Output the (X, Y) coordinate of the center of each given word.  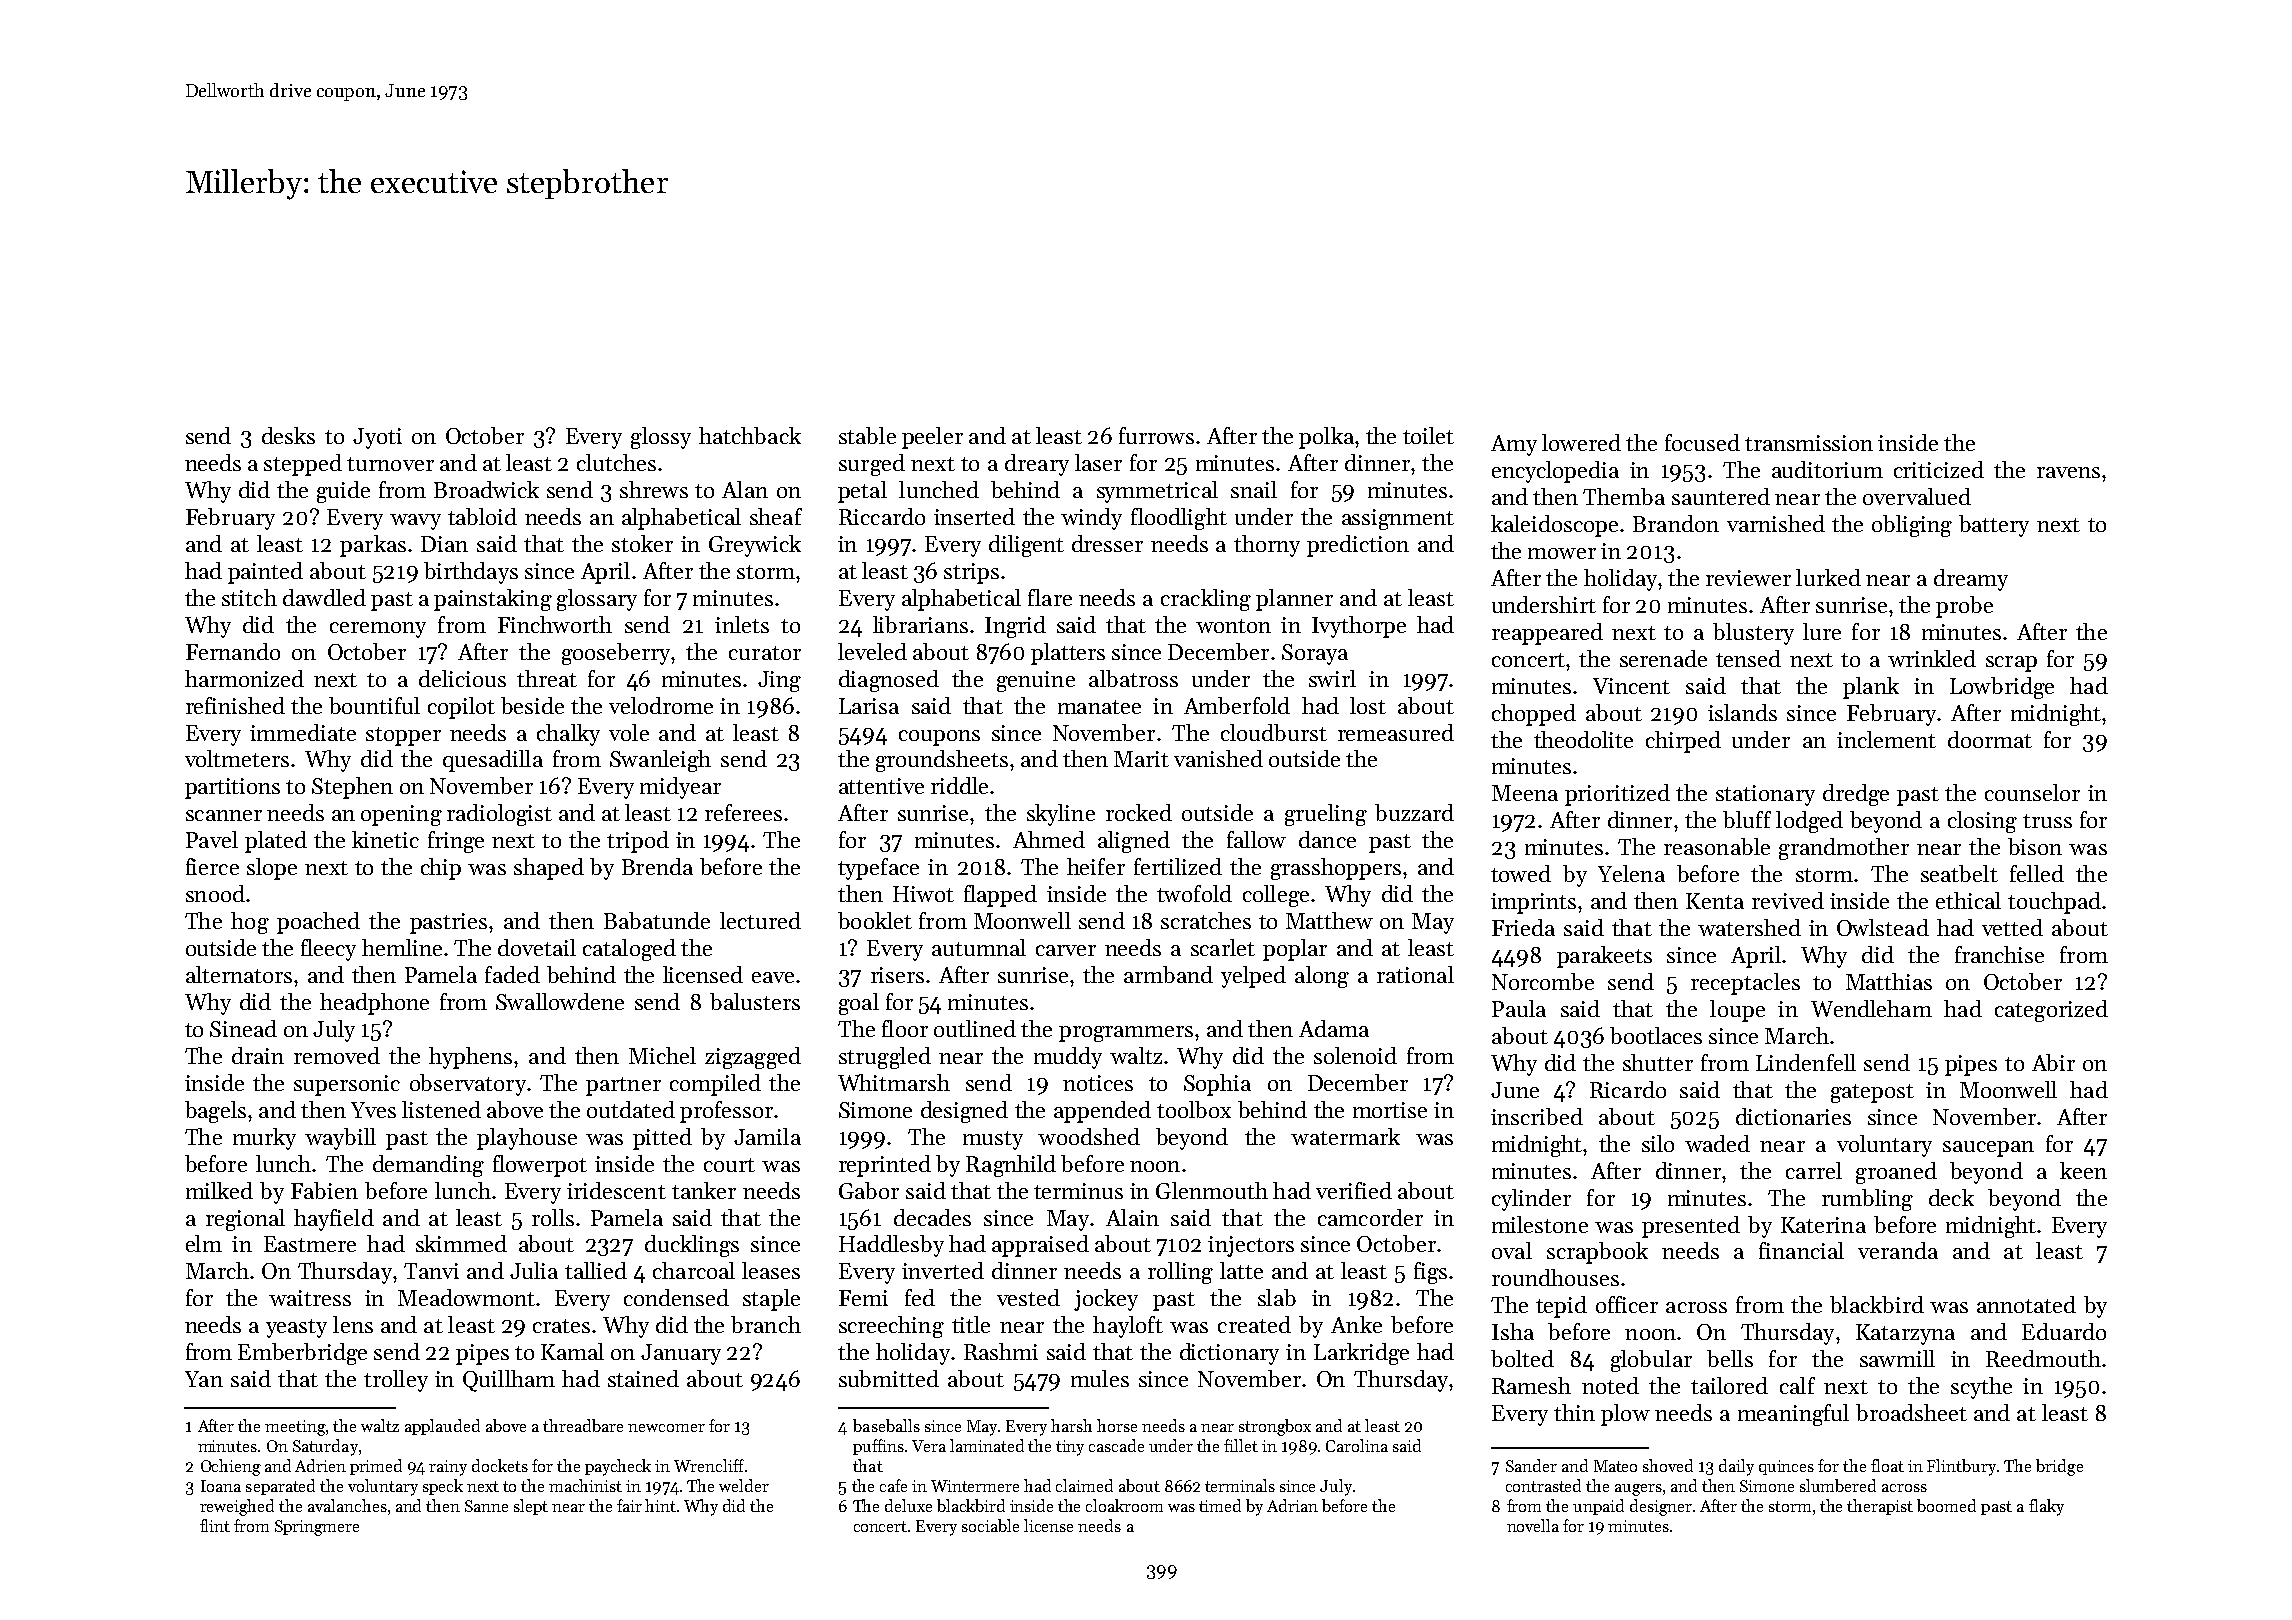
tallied (596, 1270)
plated (276, 842)
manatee (1099, 707)
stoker (642, 543)
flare (1050, 597)
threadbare (583, 1425)
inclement (1886, 739)
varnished (1776, 523)
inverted (943, 1270)
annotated (2026, 1304)
